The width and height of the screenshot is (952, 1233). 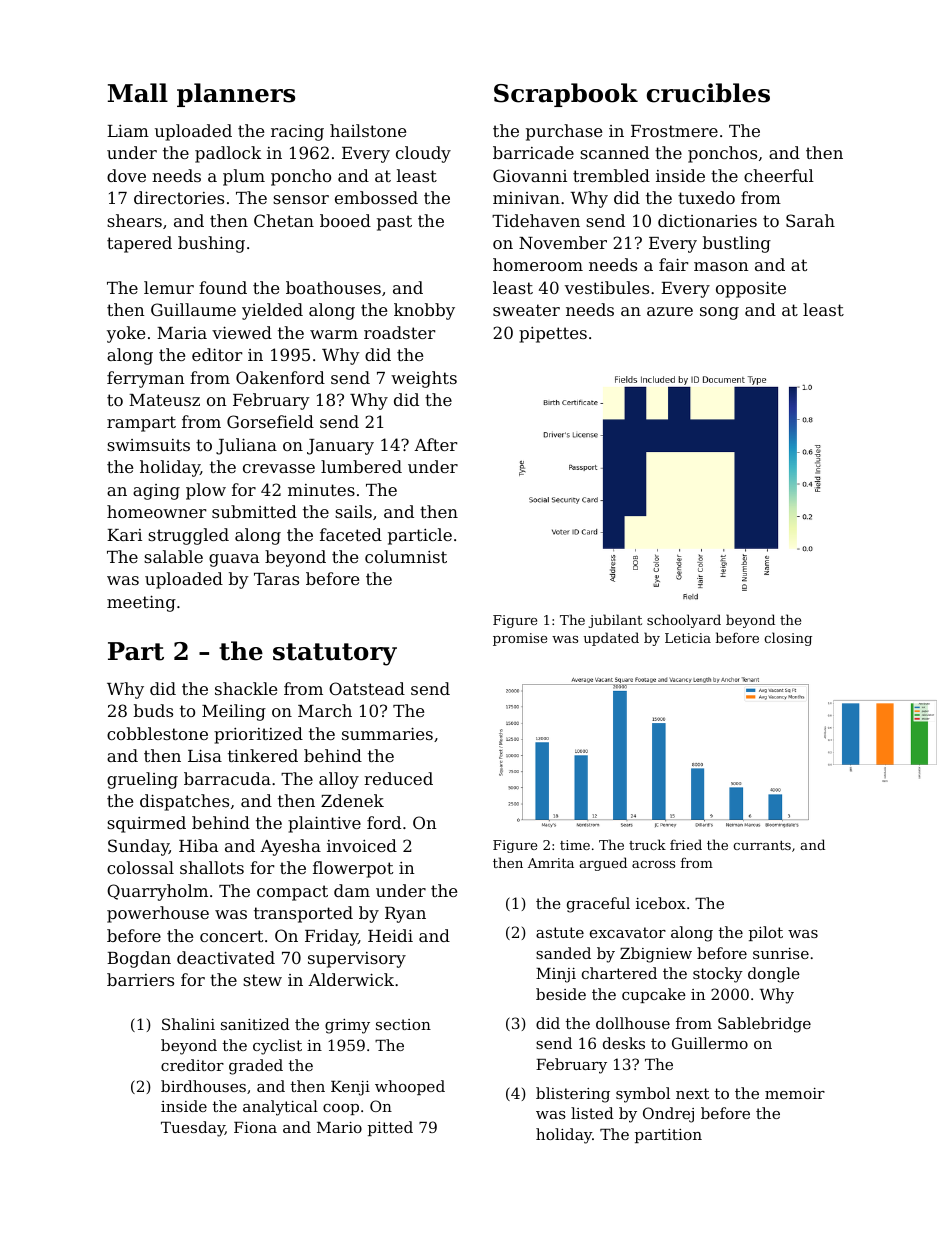 What do you see at coordinates (390, 1128) in the screenshot?
I see `pitted` at bounding box center [390, 1128].
